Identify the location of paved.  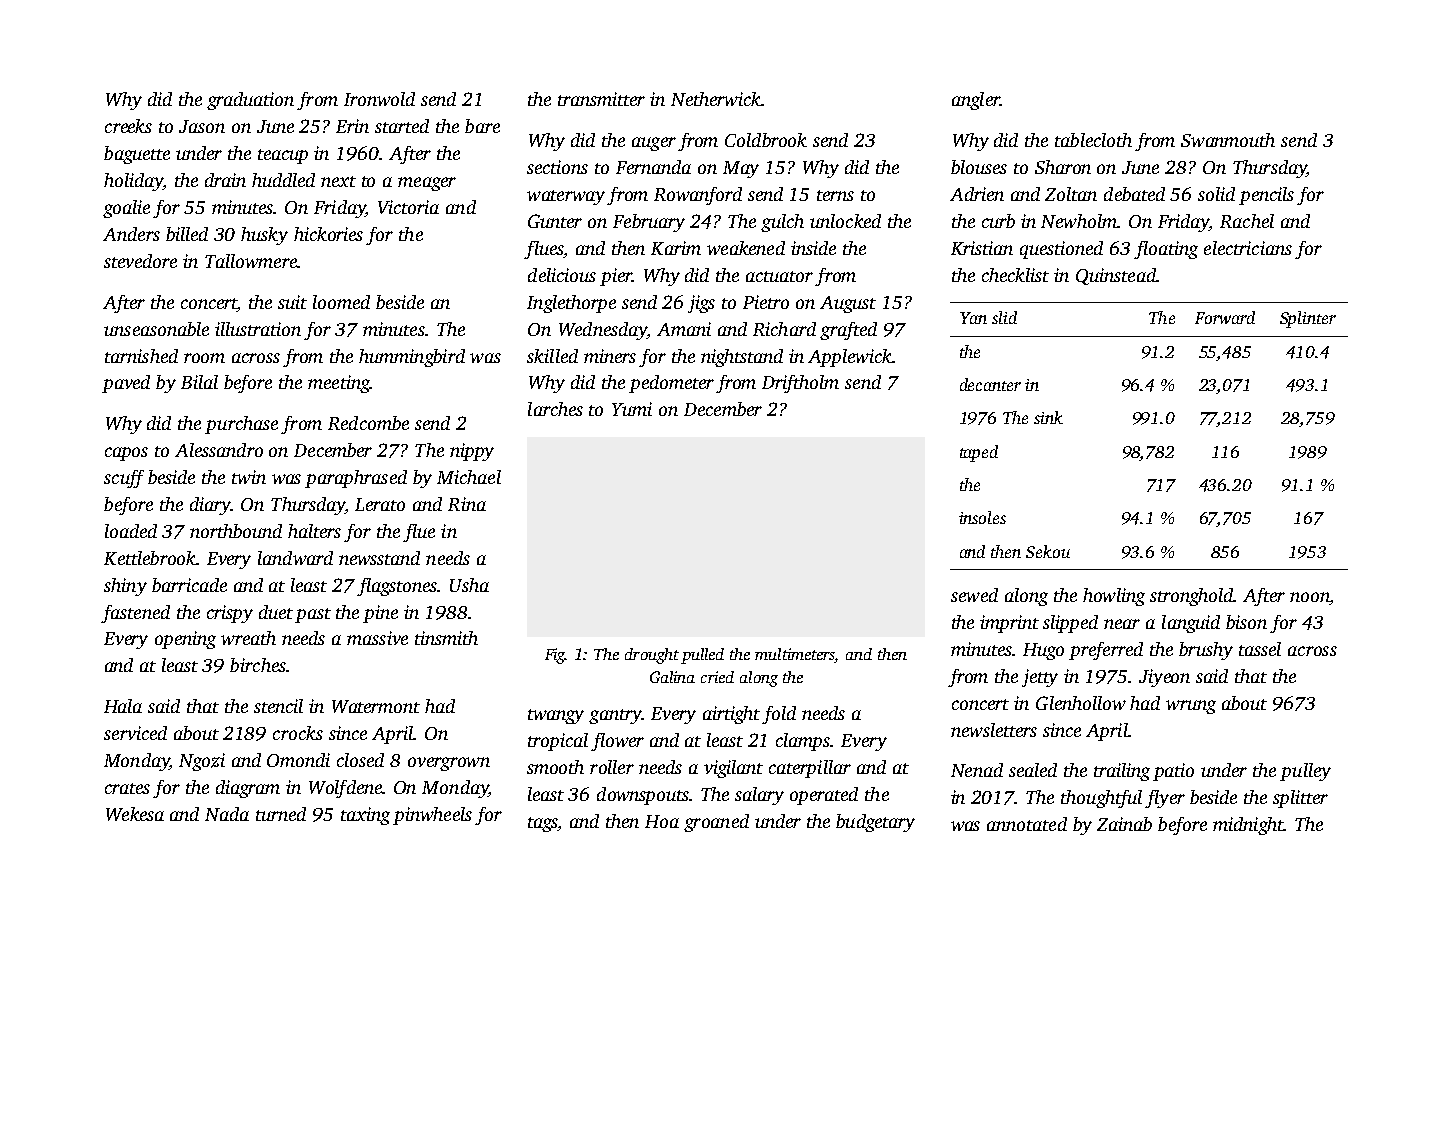
(126, 384).
